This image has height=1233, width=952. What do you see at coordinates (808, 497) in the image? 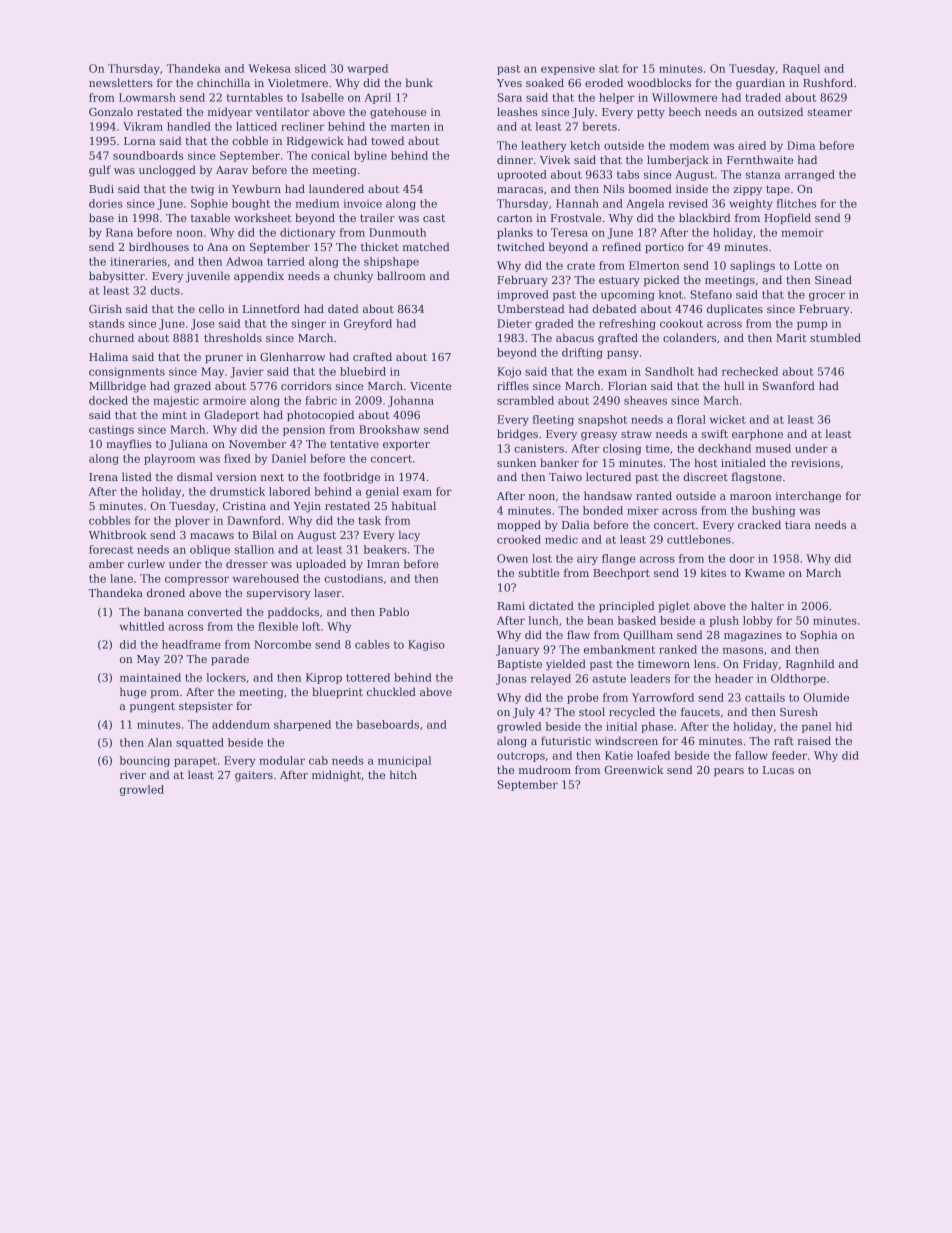
I see `interchange` at bounding box center [808, 497].
